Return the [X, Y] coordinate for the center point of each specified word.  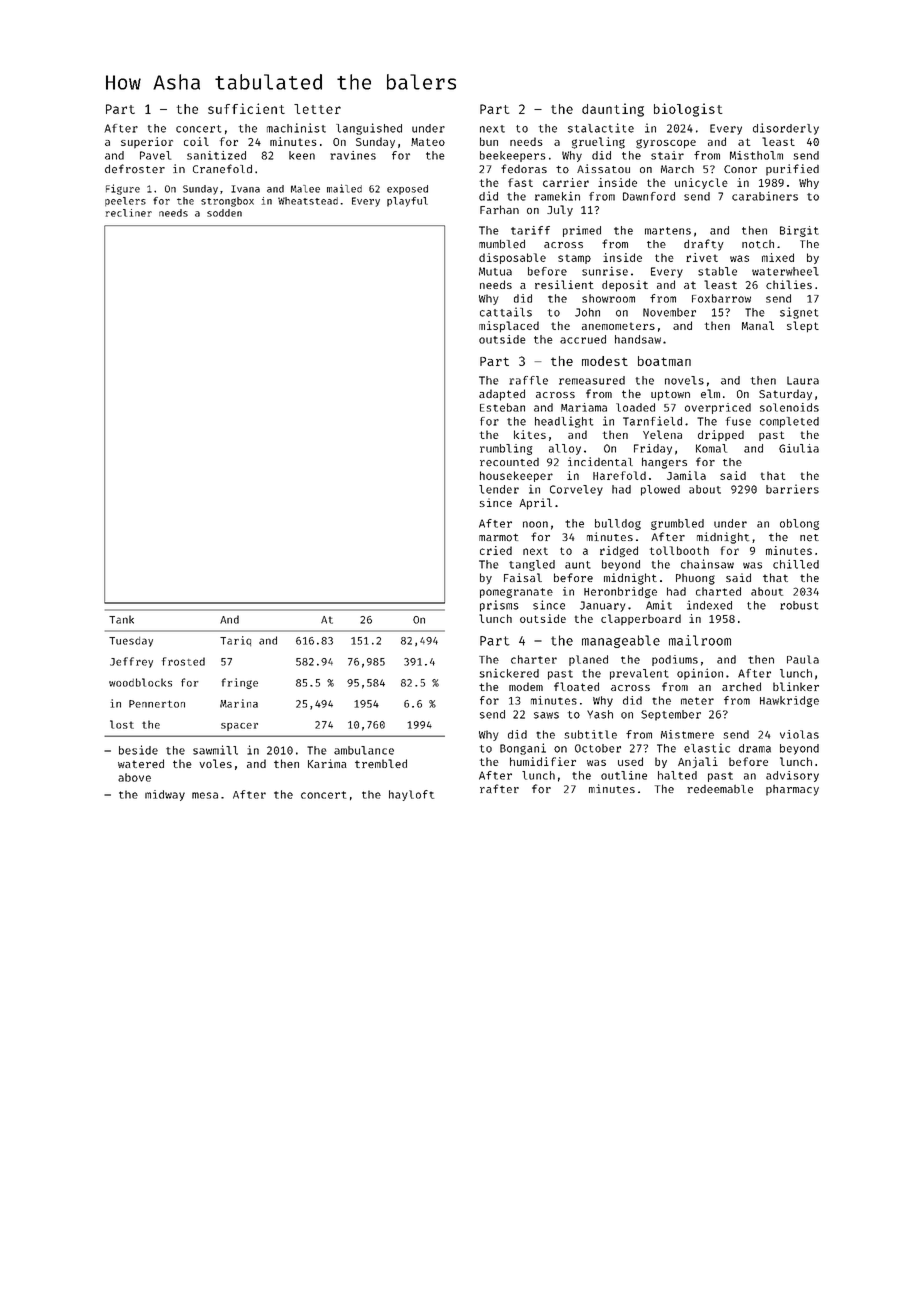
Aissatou [603, 169]
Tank [121, 619]
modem [526, 686]
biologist [688, 110]
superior [147, 142]
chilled [796, 564]
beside [138, 750]
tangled [532, 565]
